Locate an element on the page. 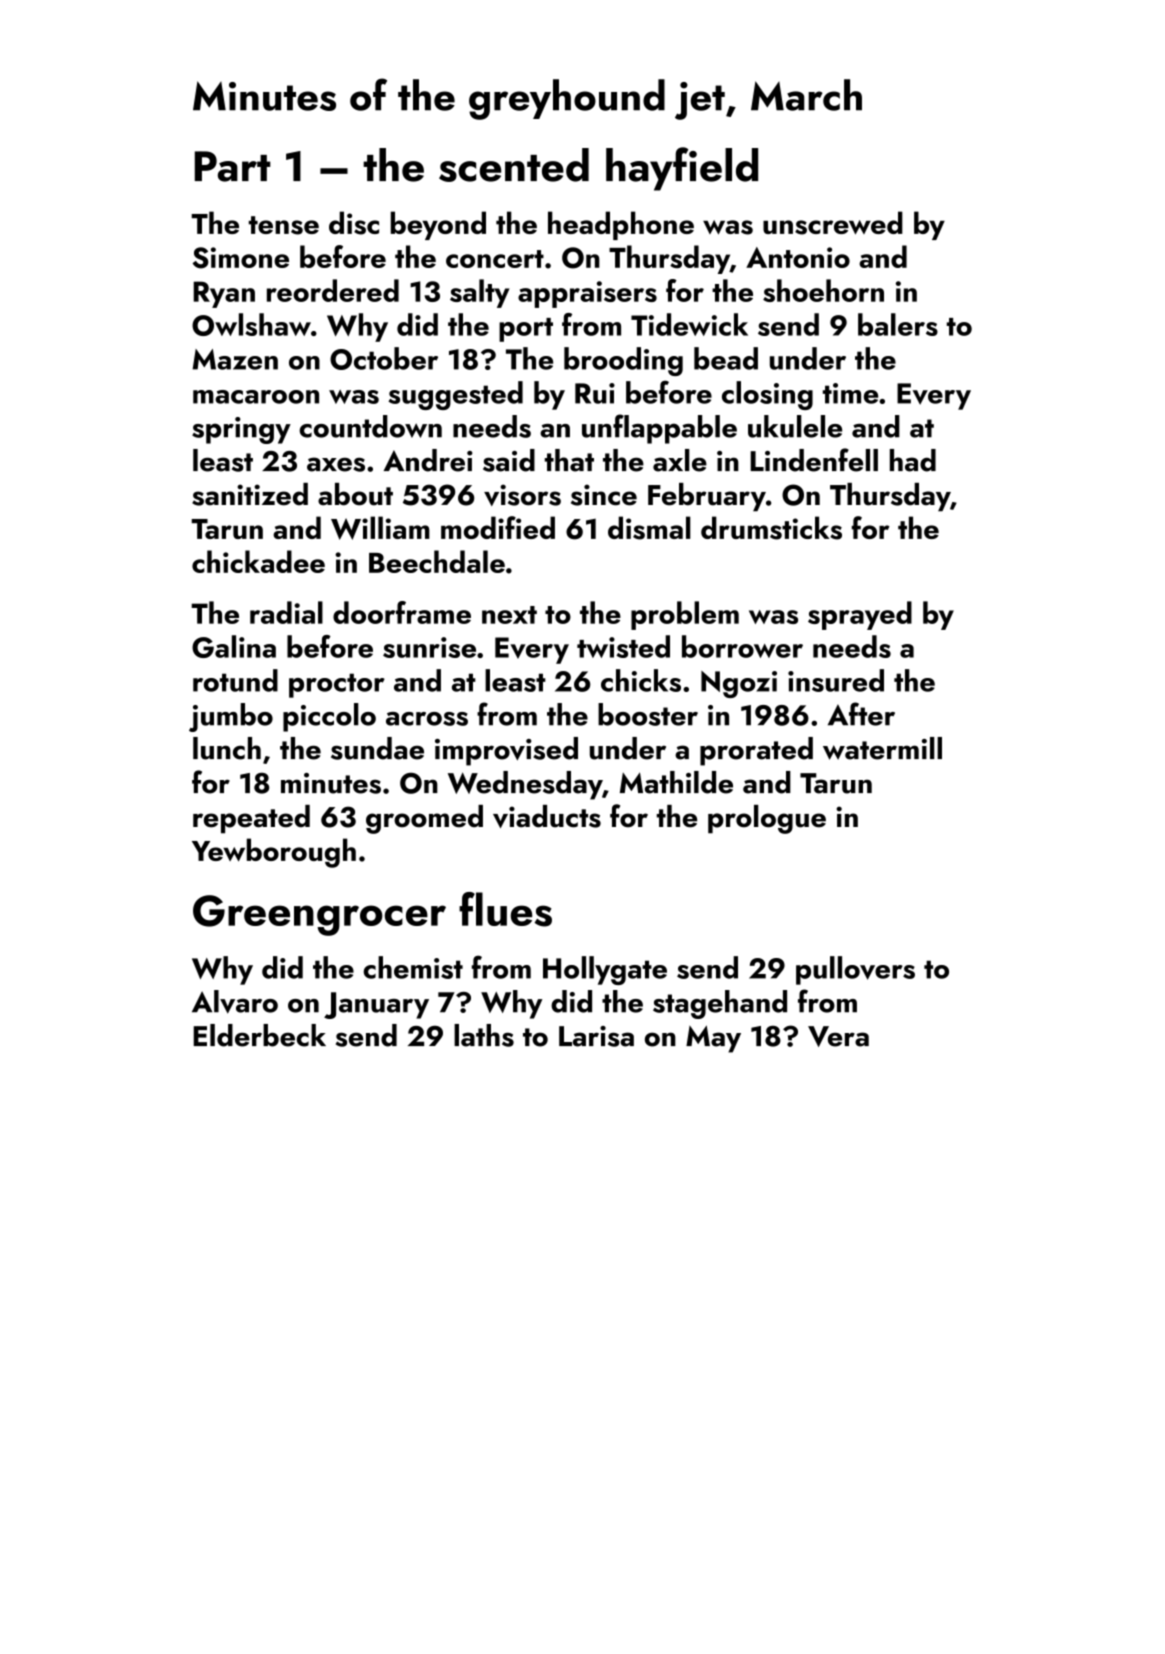 Image resolution: width=1165 pixels, height=1654 pixels. time is located at coordinates (850, 393).
